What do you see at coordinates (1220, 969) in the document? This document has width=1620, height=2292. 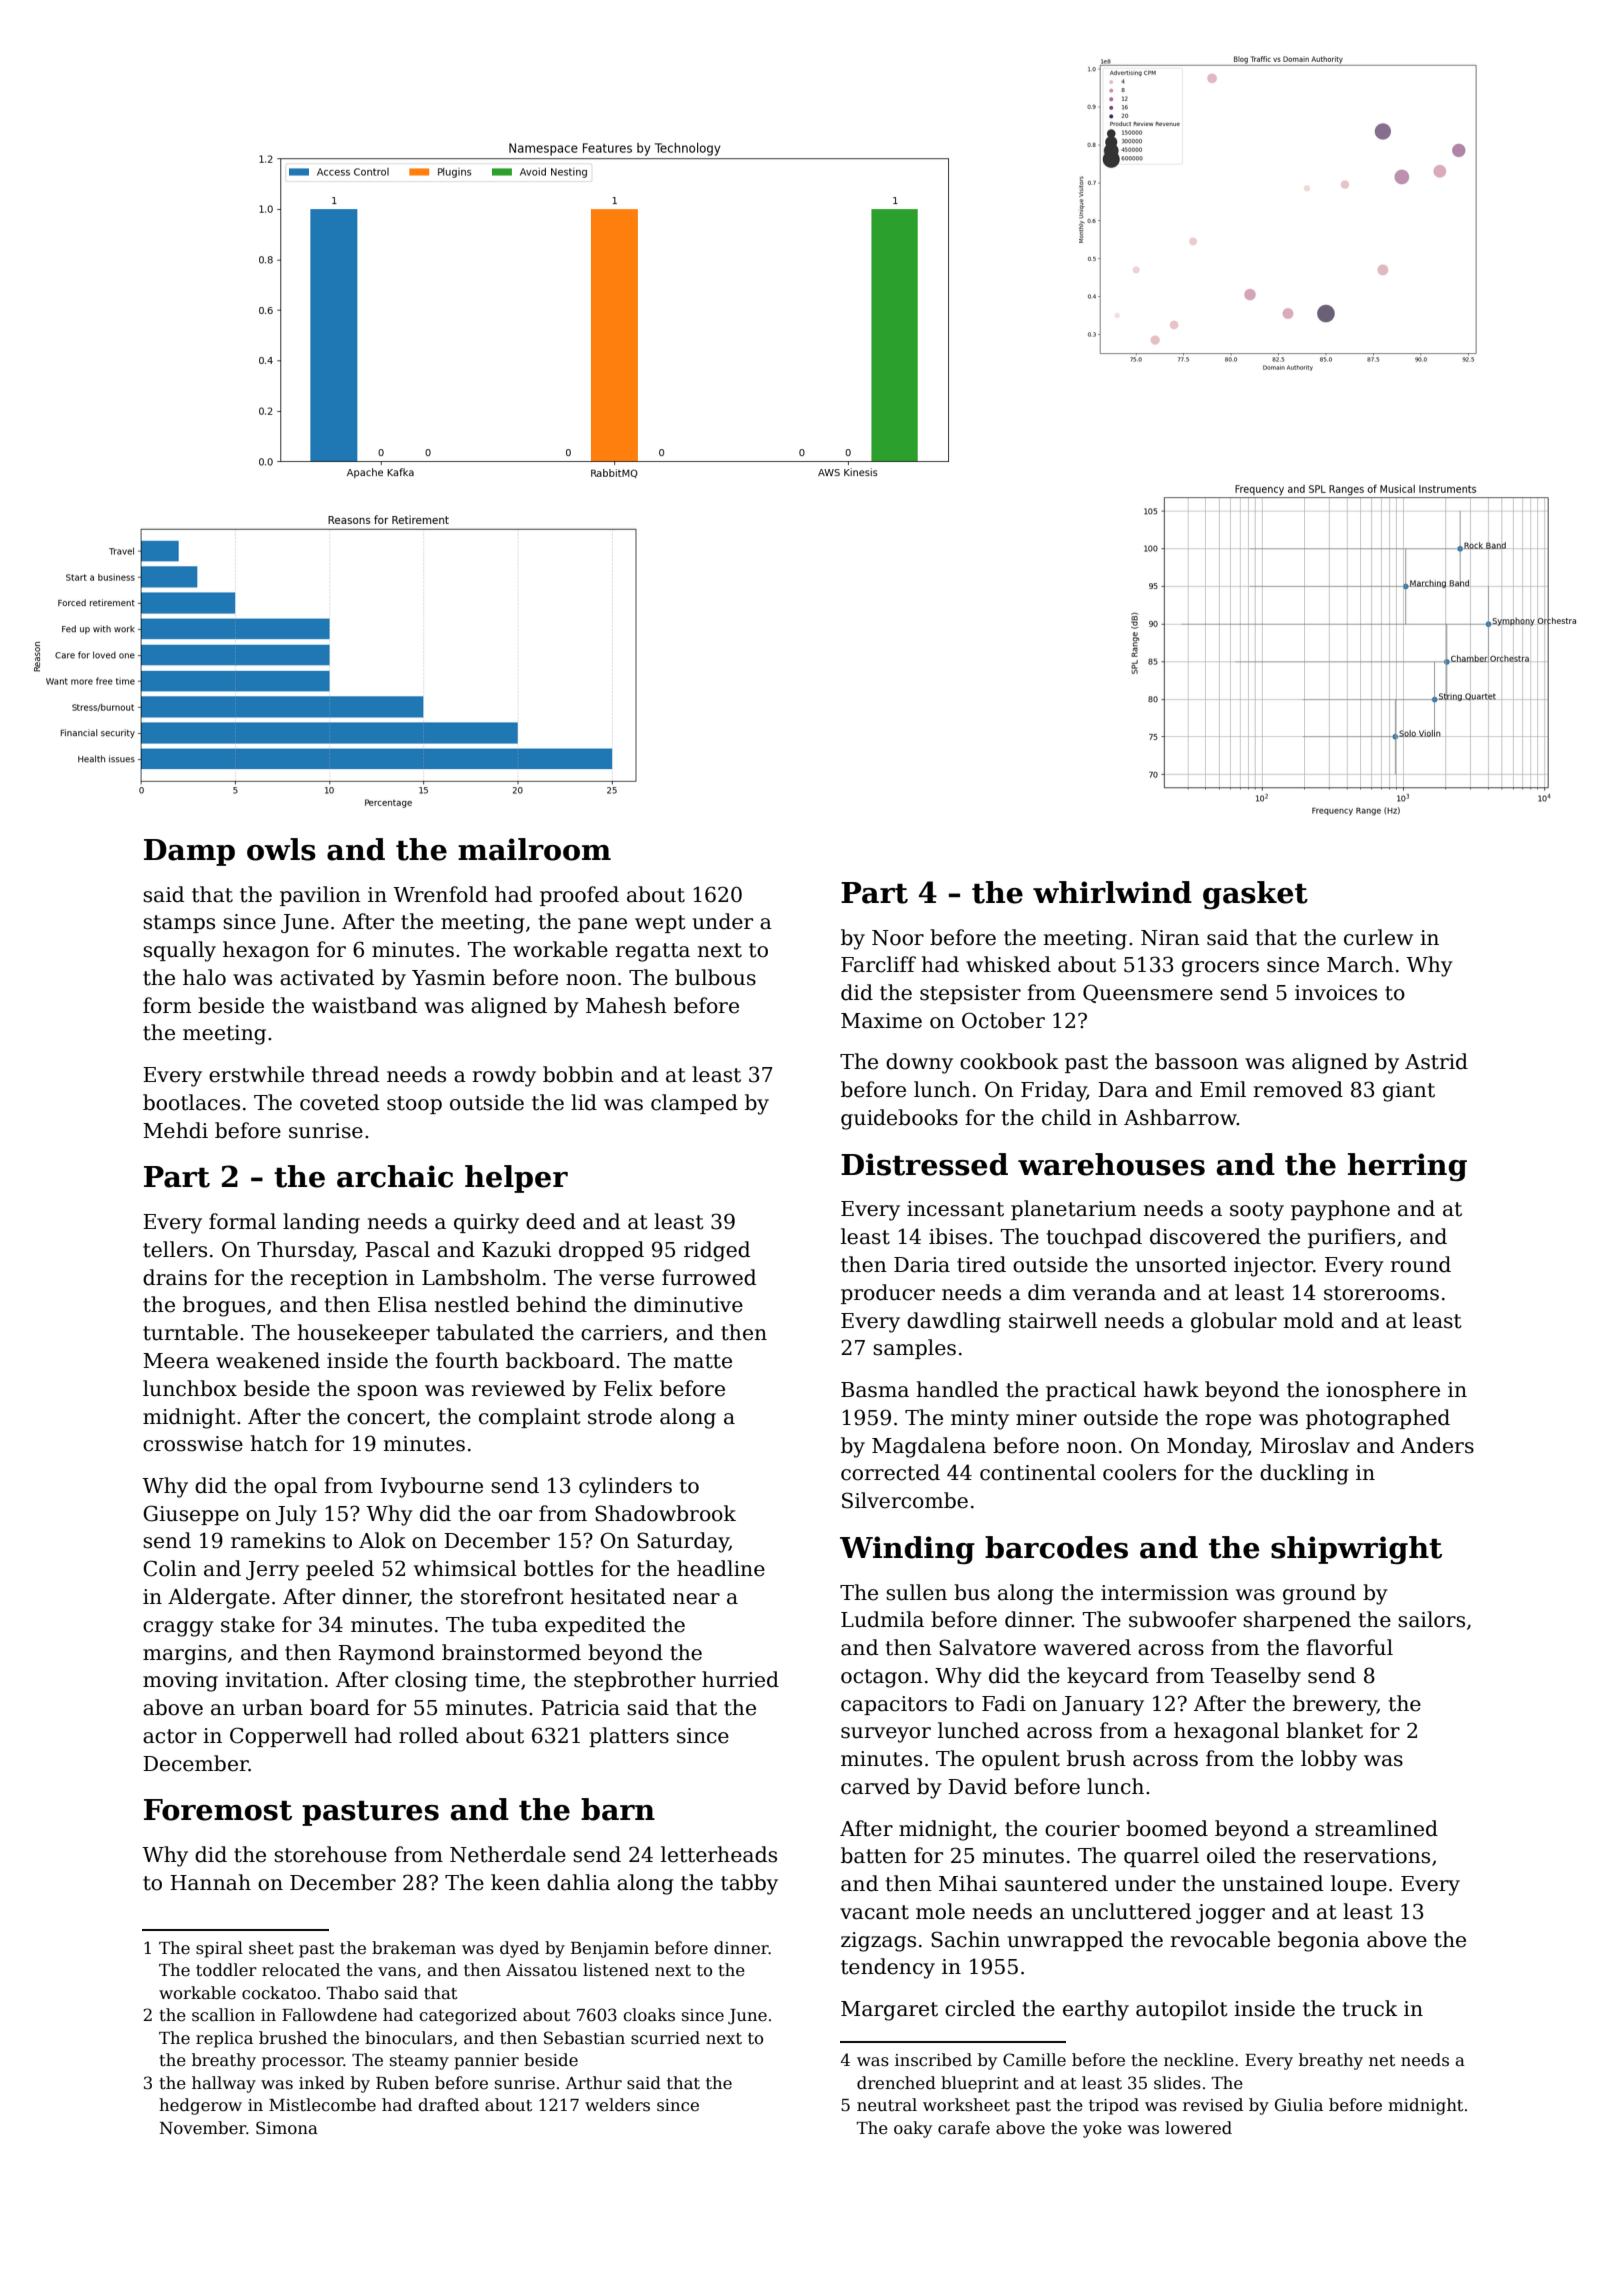 I see `grocers` at bounding box center [1220, 969].
